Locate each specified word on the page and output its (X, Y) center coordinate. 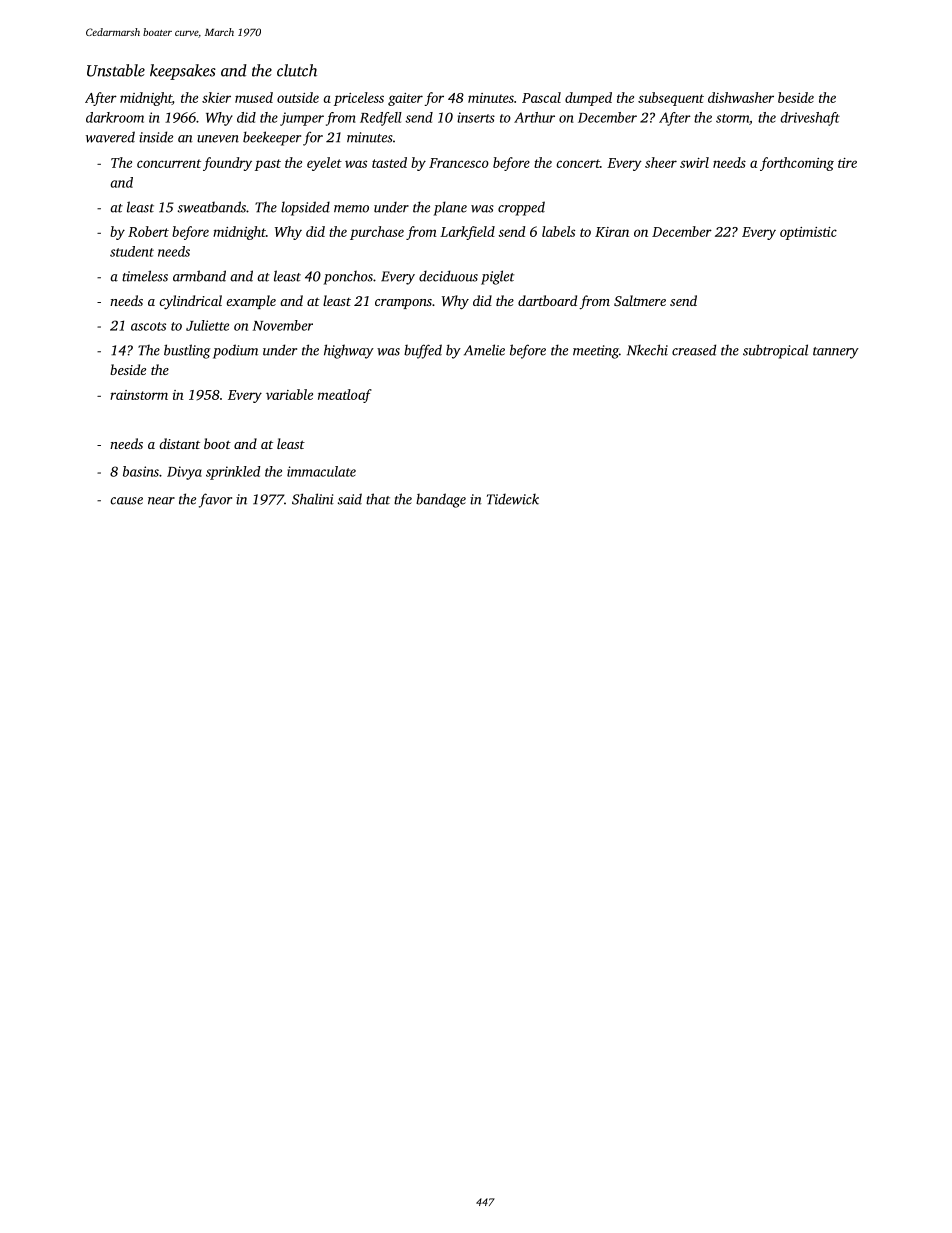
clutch (297, 70)
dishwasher (741, 97)
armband (199, 276)
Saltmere (640, 300)
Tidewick (513, 499)
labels (558, 231)
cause (126, 501)
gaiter (405, 99)
